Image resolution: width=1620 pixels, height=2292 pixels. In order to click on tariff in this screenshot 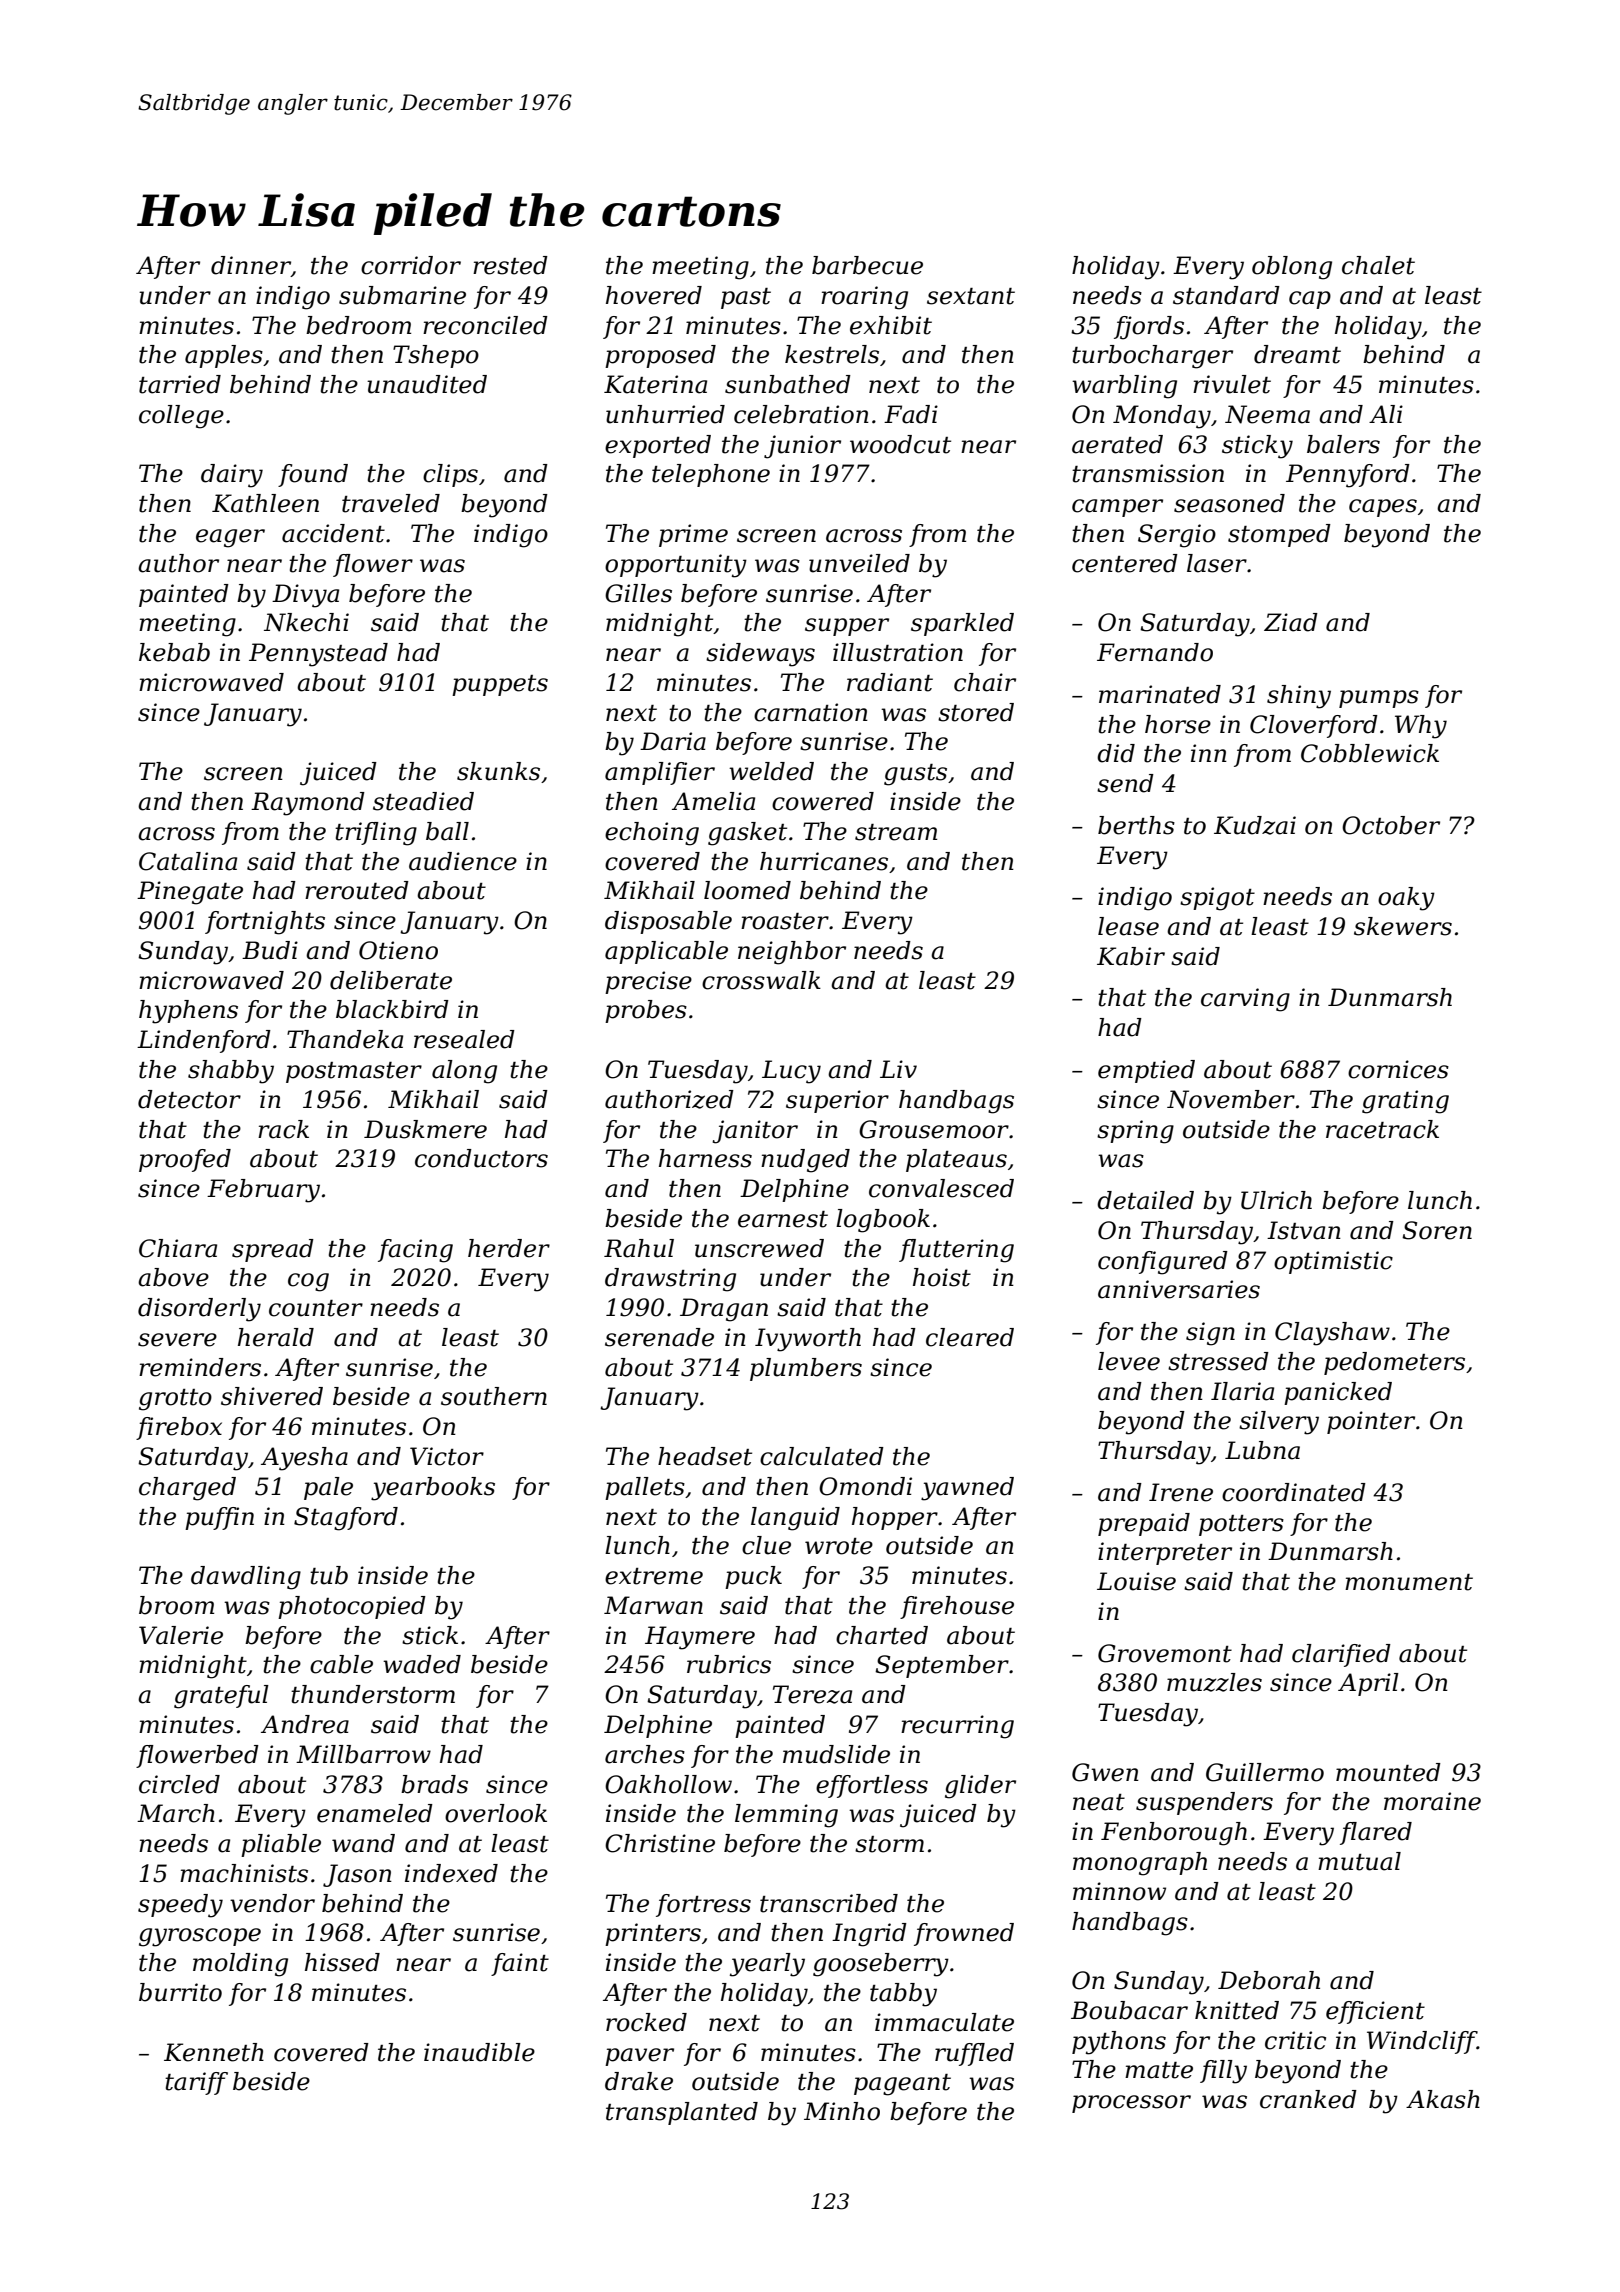, I will do `click(196, 2083)`.
